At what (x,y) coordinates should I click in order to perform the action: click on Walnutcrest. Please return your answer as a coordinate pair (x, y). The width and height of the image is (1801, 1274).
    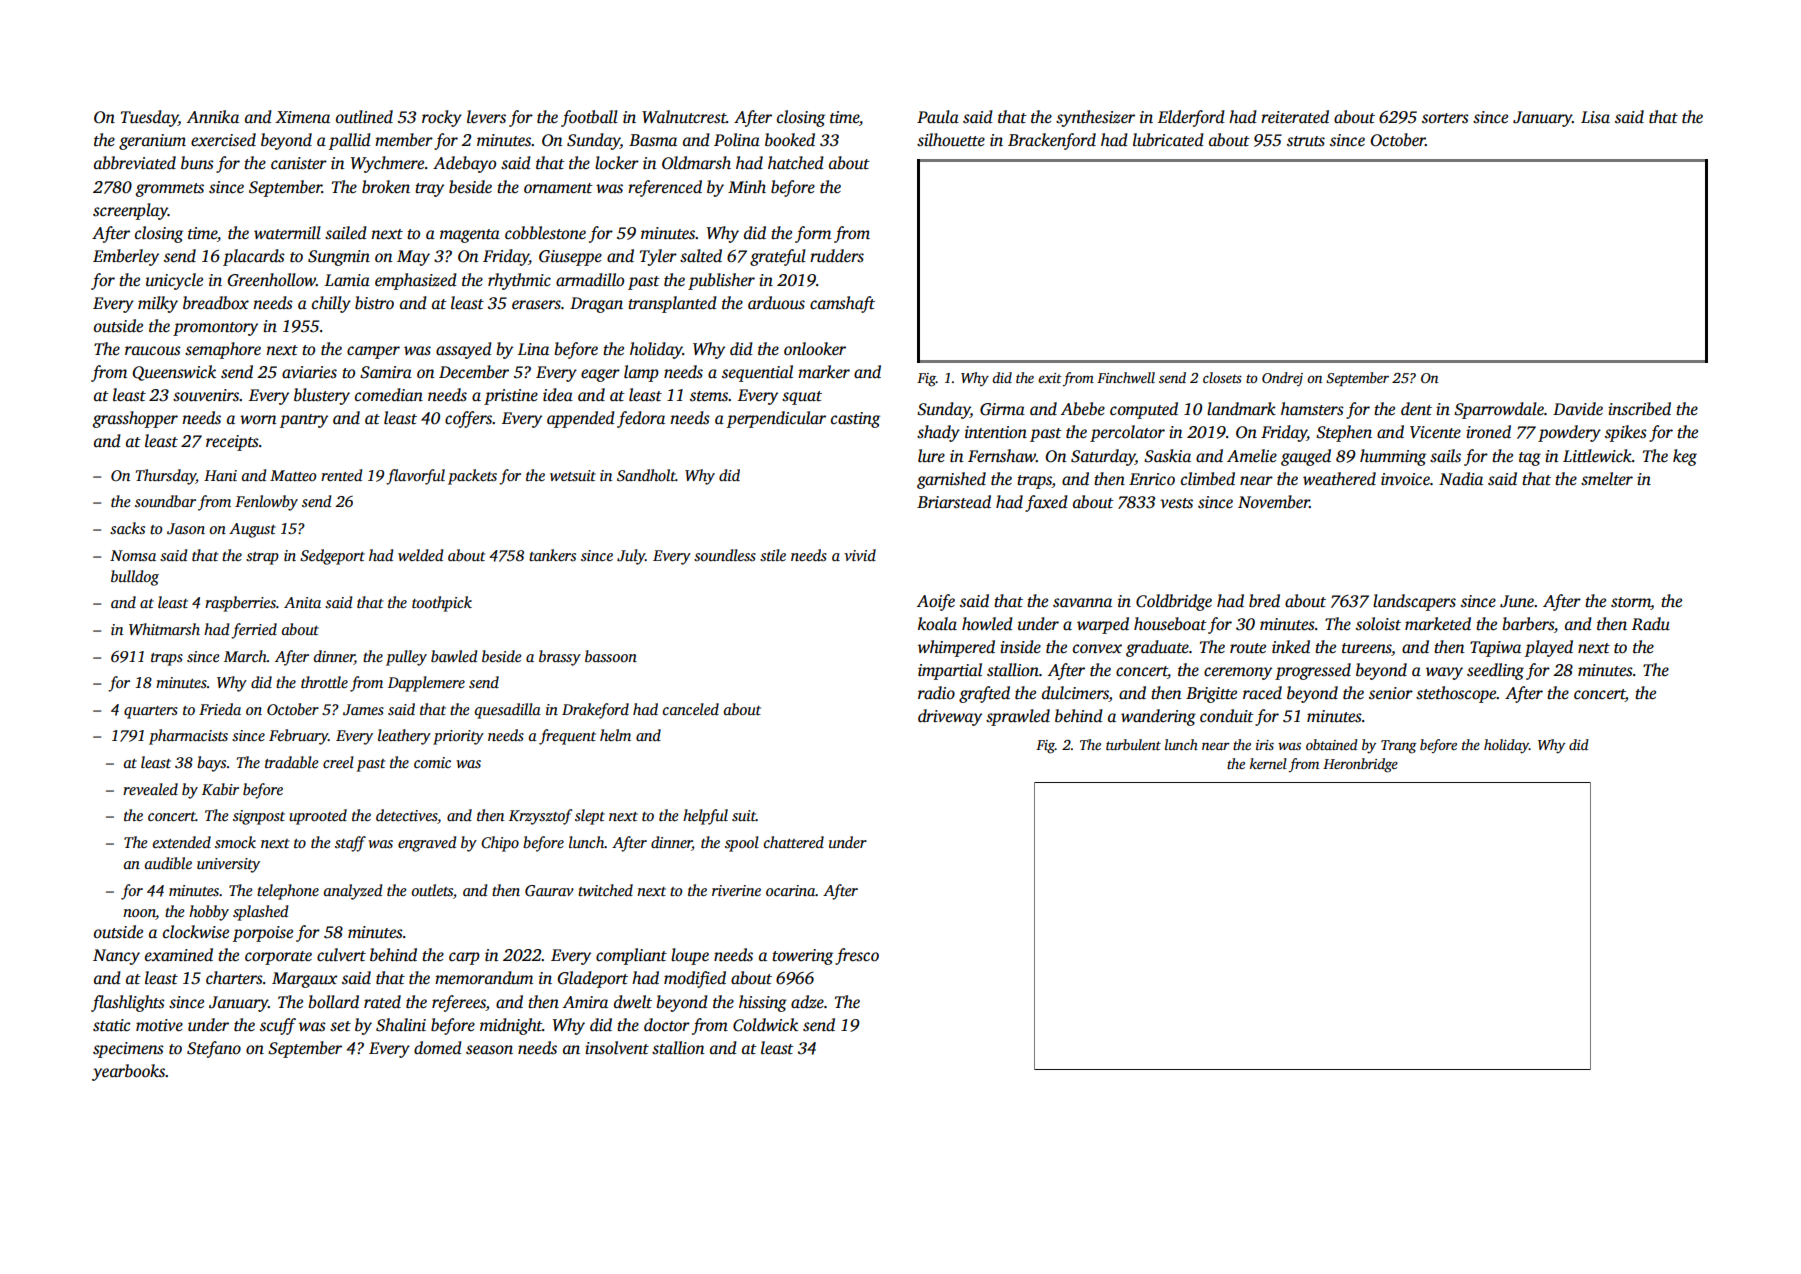
    Looking at the image, I should click on (684, 117).
